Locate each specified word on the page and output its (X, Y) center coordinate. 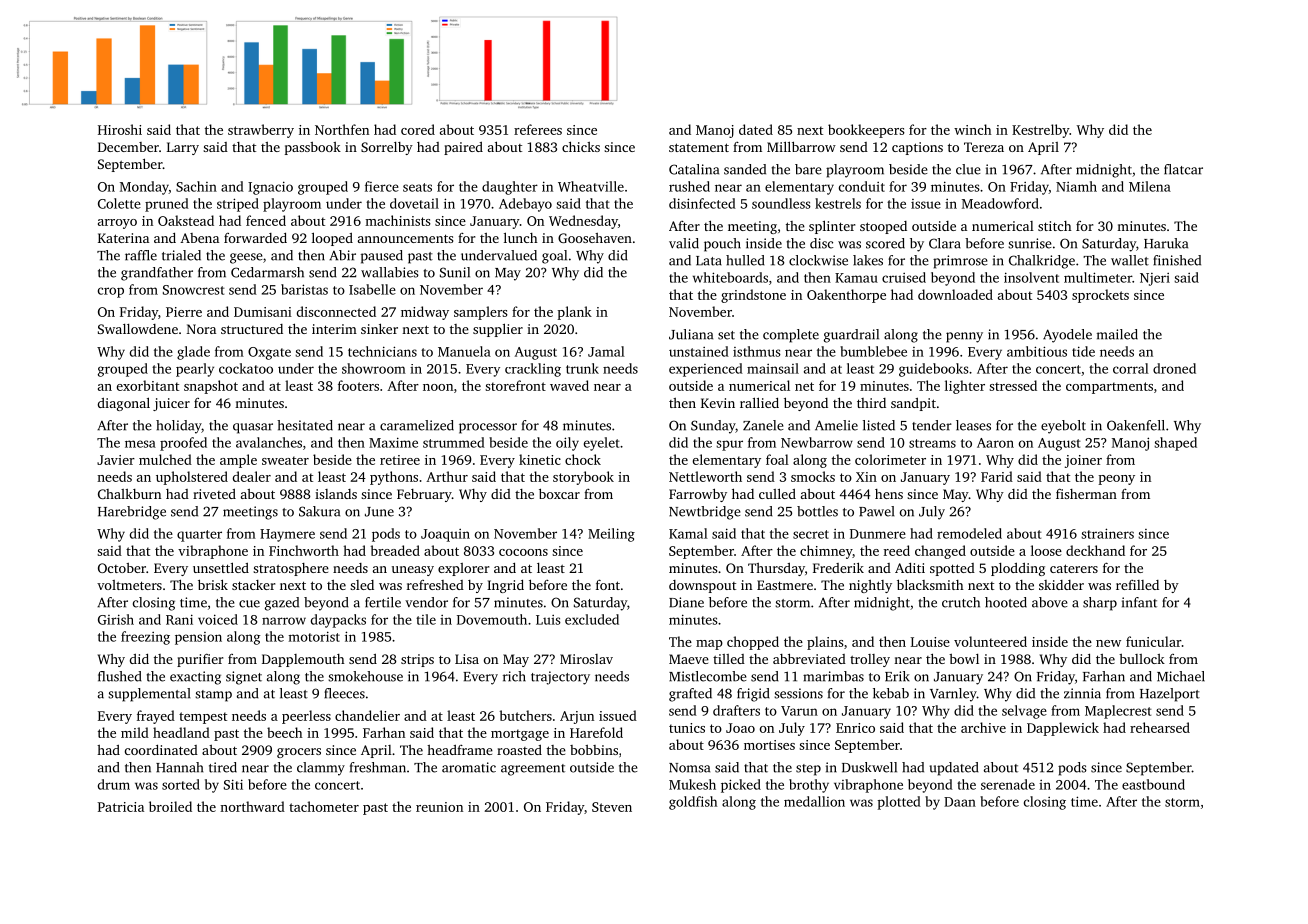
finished (1177, 260)
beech (285, 732)
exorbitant (148, 385)
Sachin (196, 186)
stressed (1013, 385)
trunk (582, 368)
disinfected (702, 203)
